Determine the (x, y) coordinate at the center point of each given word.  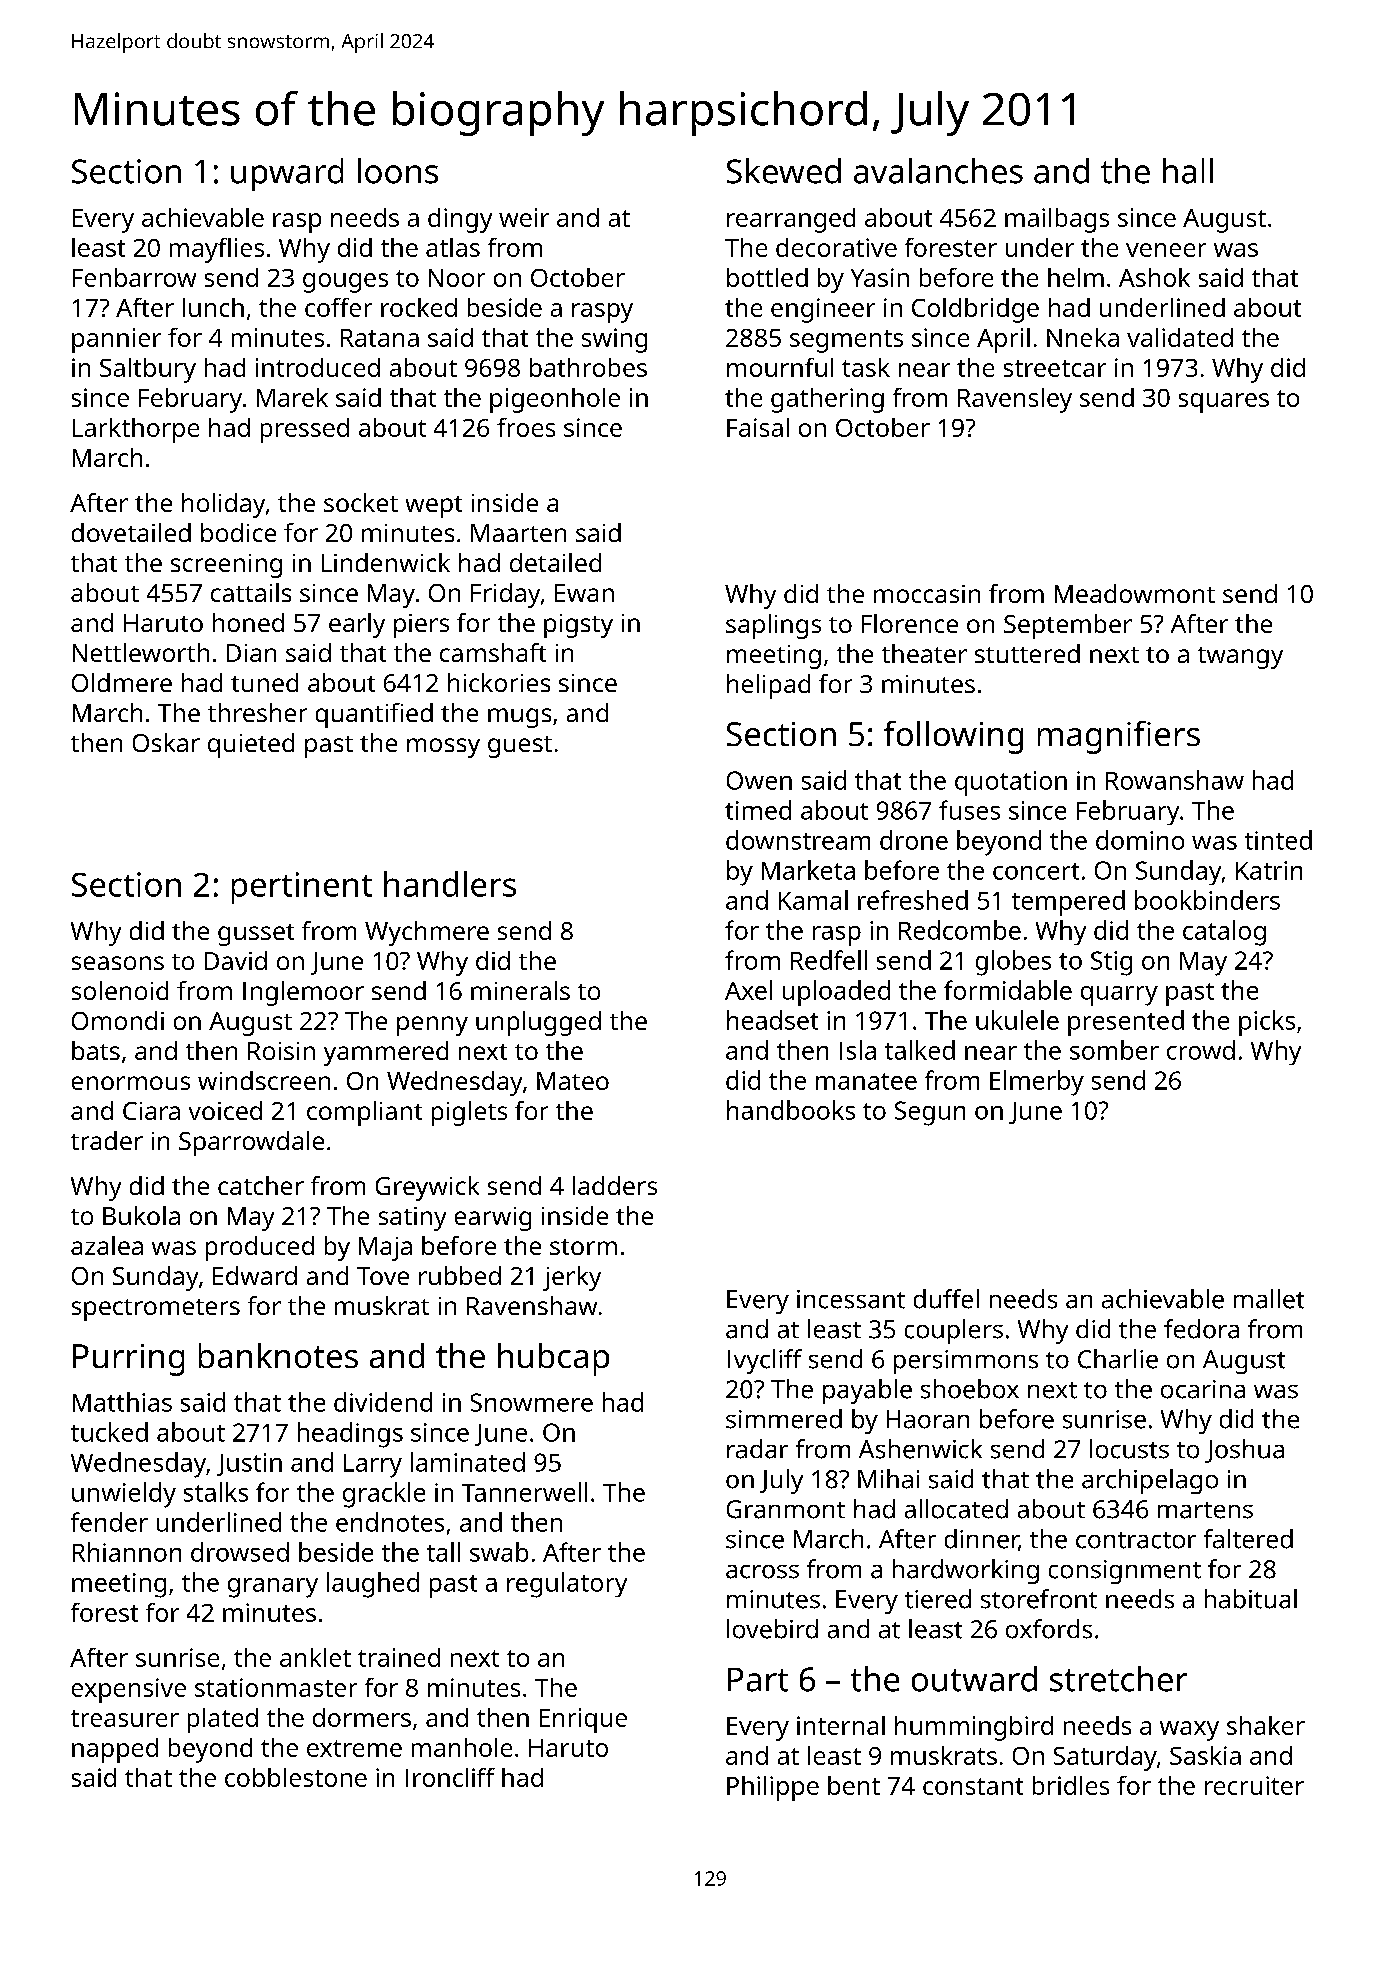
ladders (615, 1185)
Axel (748, 990)
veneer (1166, 250)
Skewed (784, 171)
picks (1267, 1023)
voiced (225, 1110)
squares (1224, 403)
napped (115, 1750)
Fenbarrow (134, 277)
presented (1126, 1023)
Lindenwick (386, 562)
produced (260, 1248)
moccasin (927, 594)
